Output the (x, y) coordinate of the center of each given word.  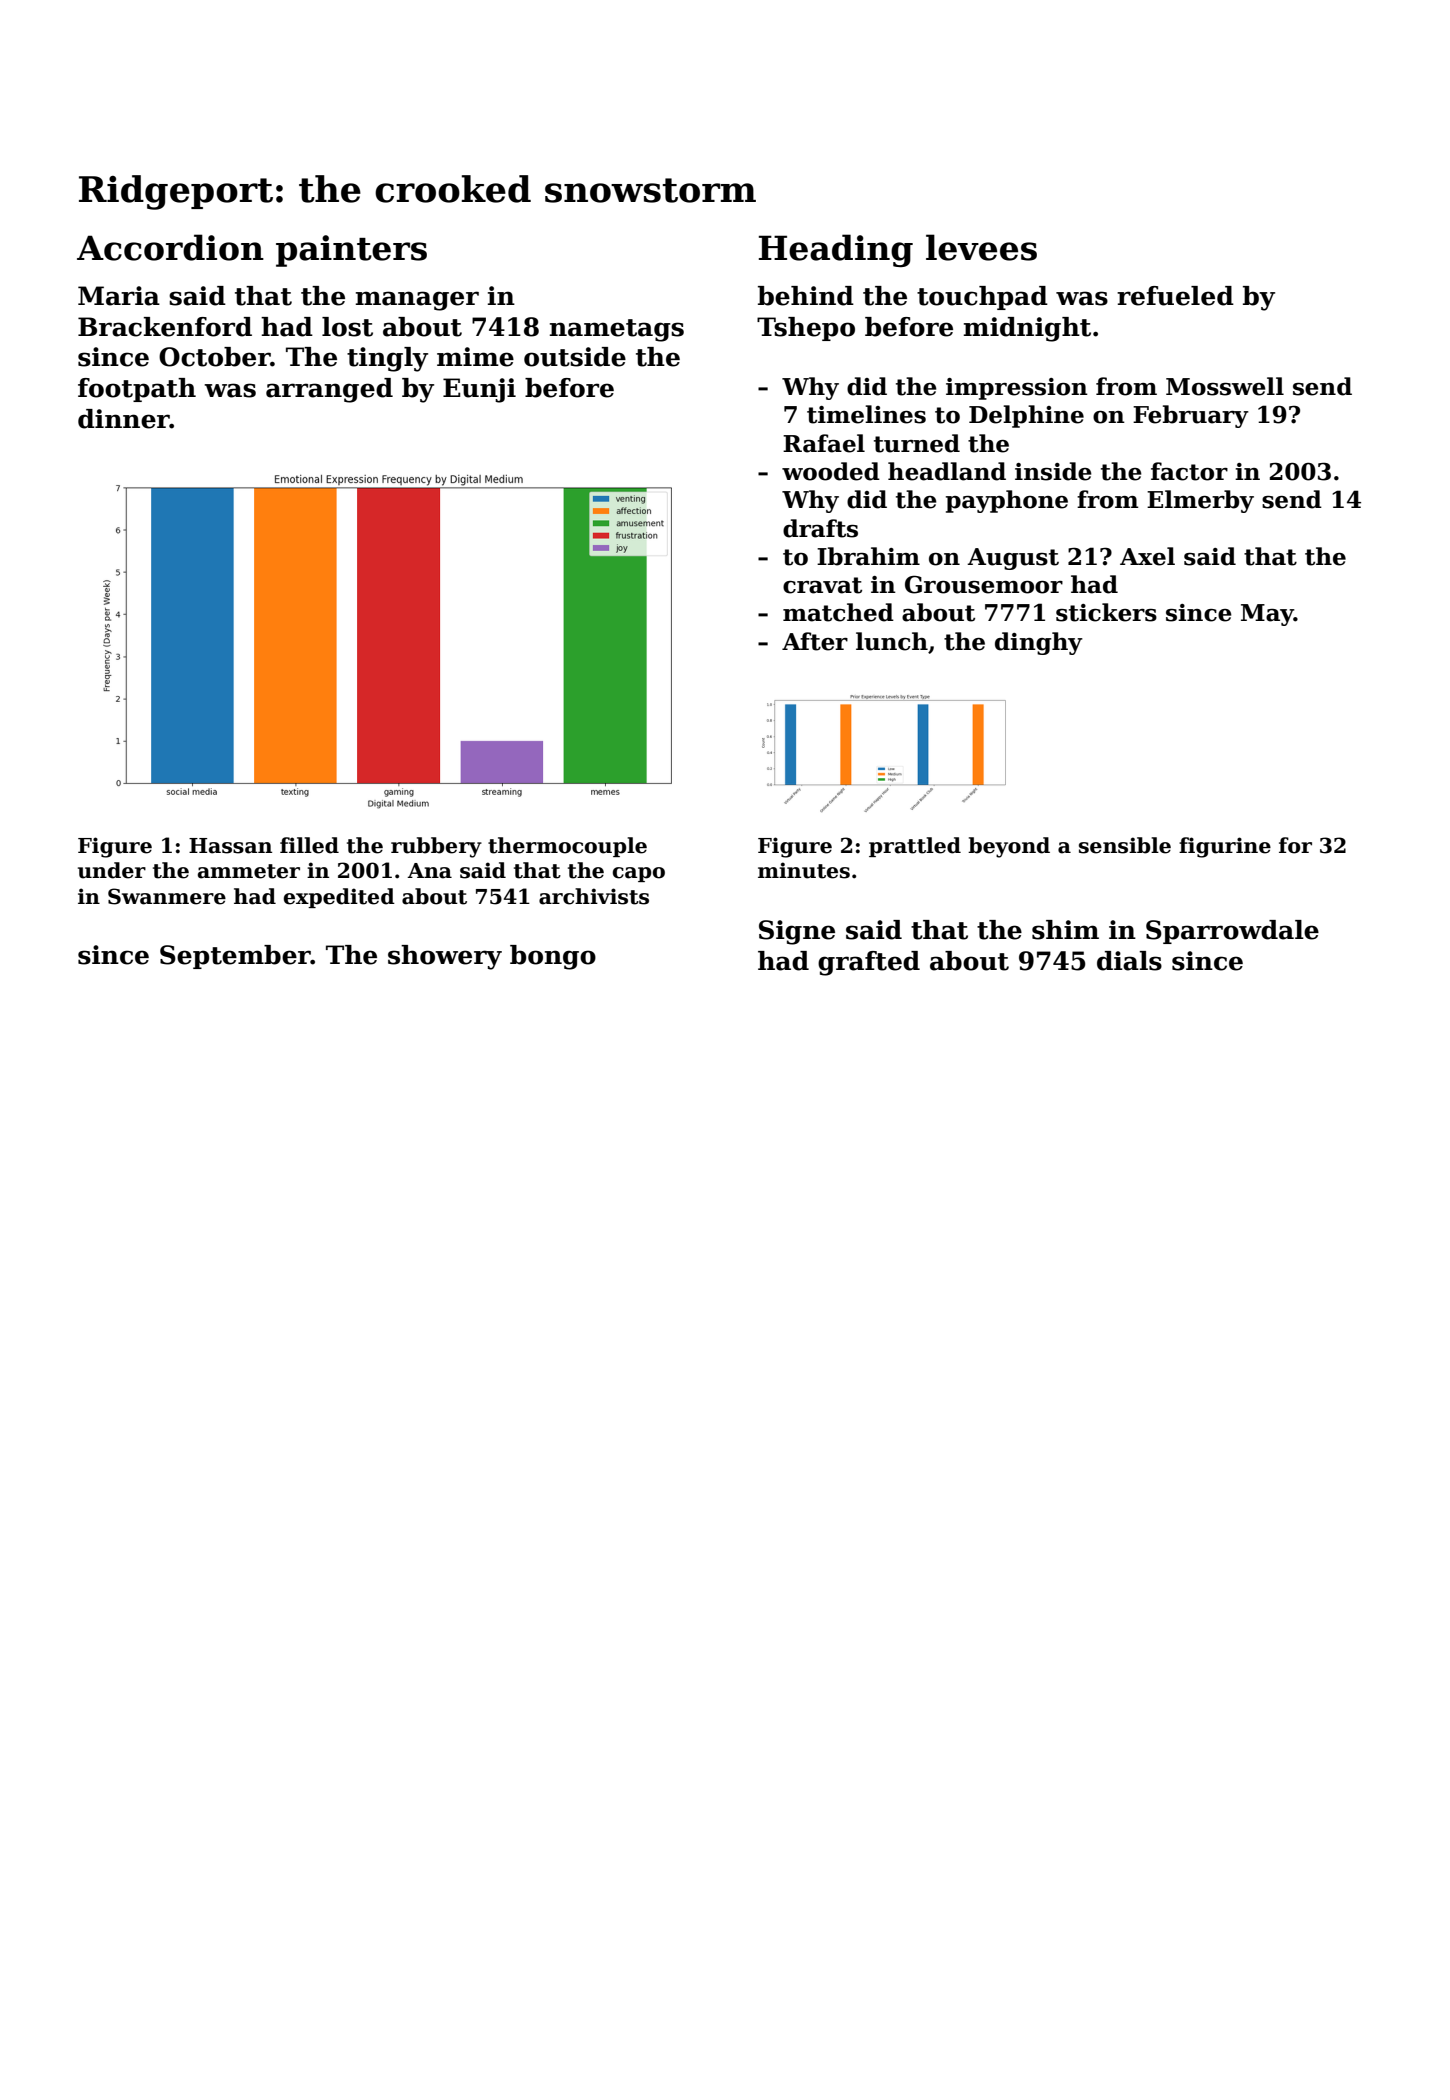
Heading (836, 250)
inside (1053, 471)
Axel (1147, 556)
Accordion (170, 247)
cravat (822, 585)
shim (1065, 930)
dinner (124, 419)
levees (981, 247)
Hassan (230, 846)
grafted (869, 963)
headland (947, 471)
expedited (339, 898)
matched (838, 612)
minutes (804, 870)
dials (1129, 961)
